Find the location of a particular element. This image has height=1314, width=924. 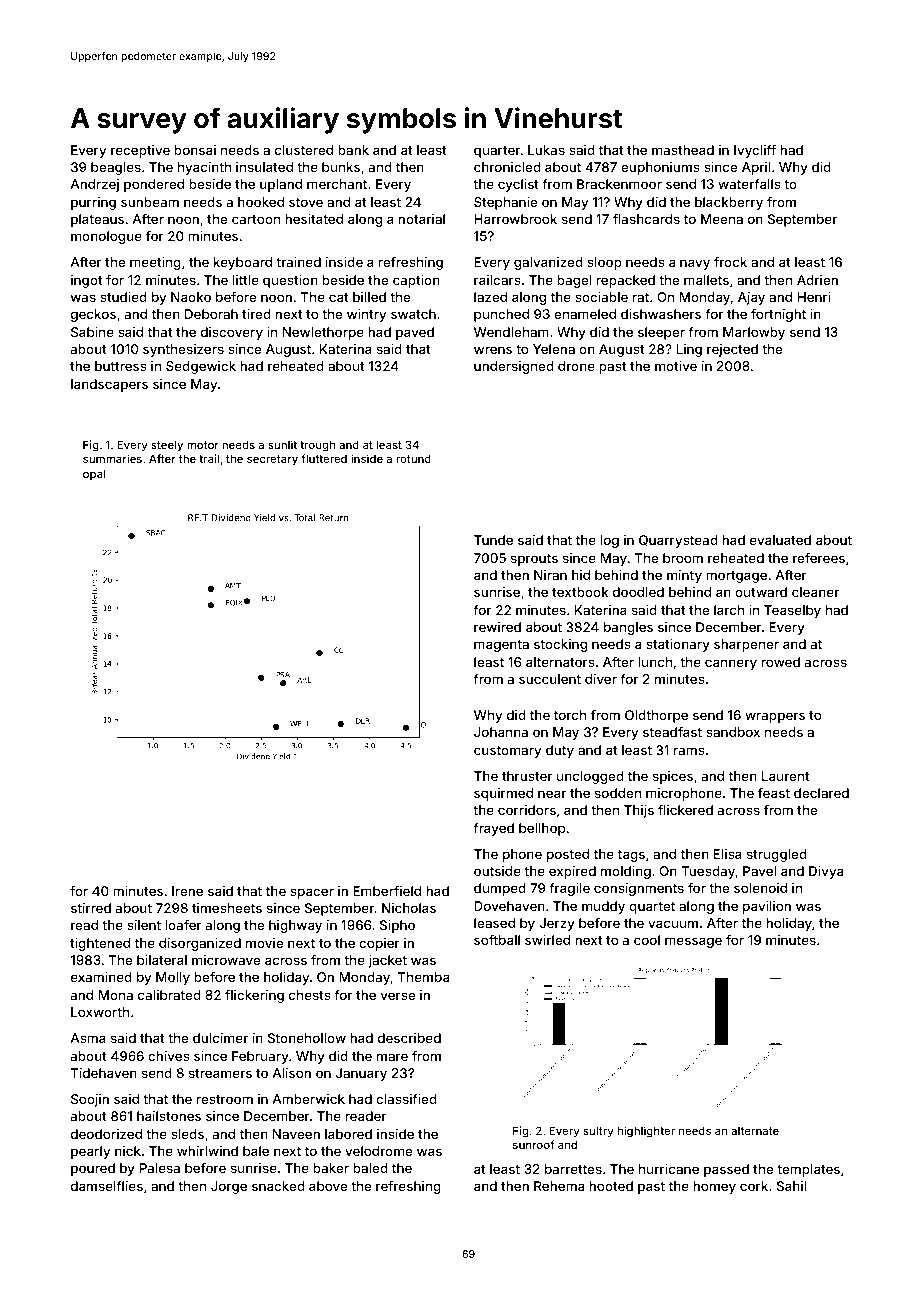

cool is located at coordinates (647, 940).
